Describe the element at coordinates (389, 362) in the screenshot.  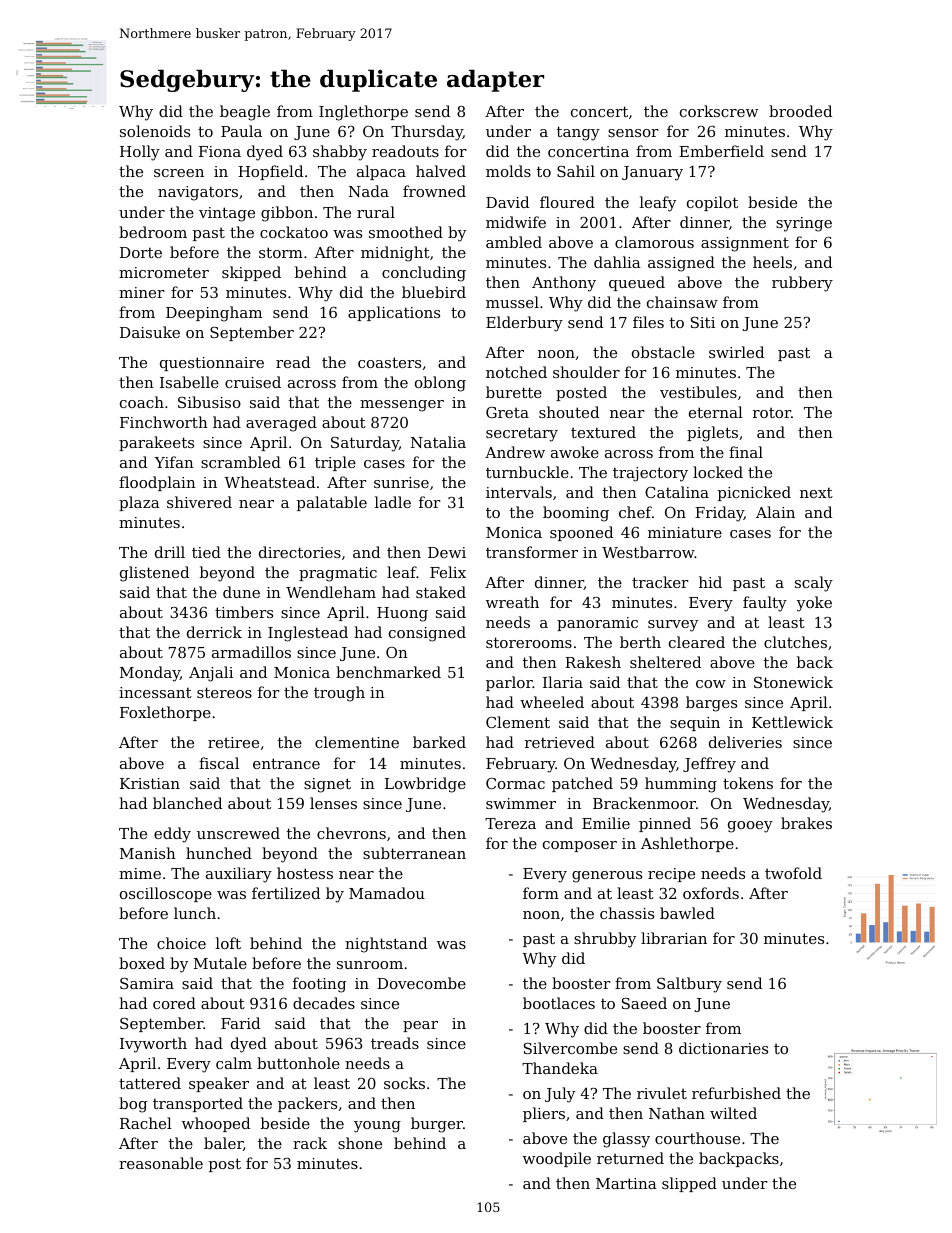
I see `coasters` at that location.
